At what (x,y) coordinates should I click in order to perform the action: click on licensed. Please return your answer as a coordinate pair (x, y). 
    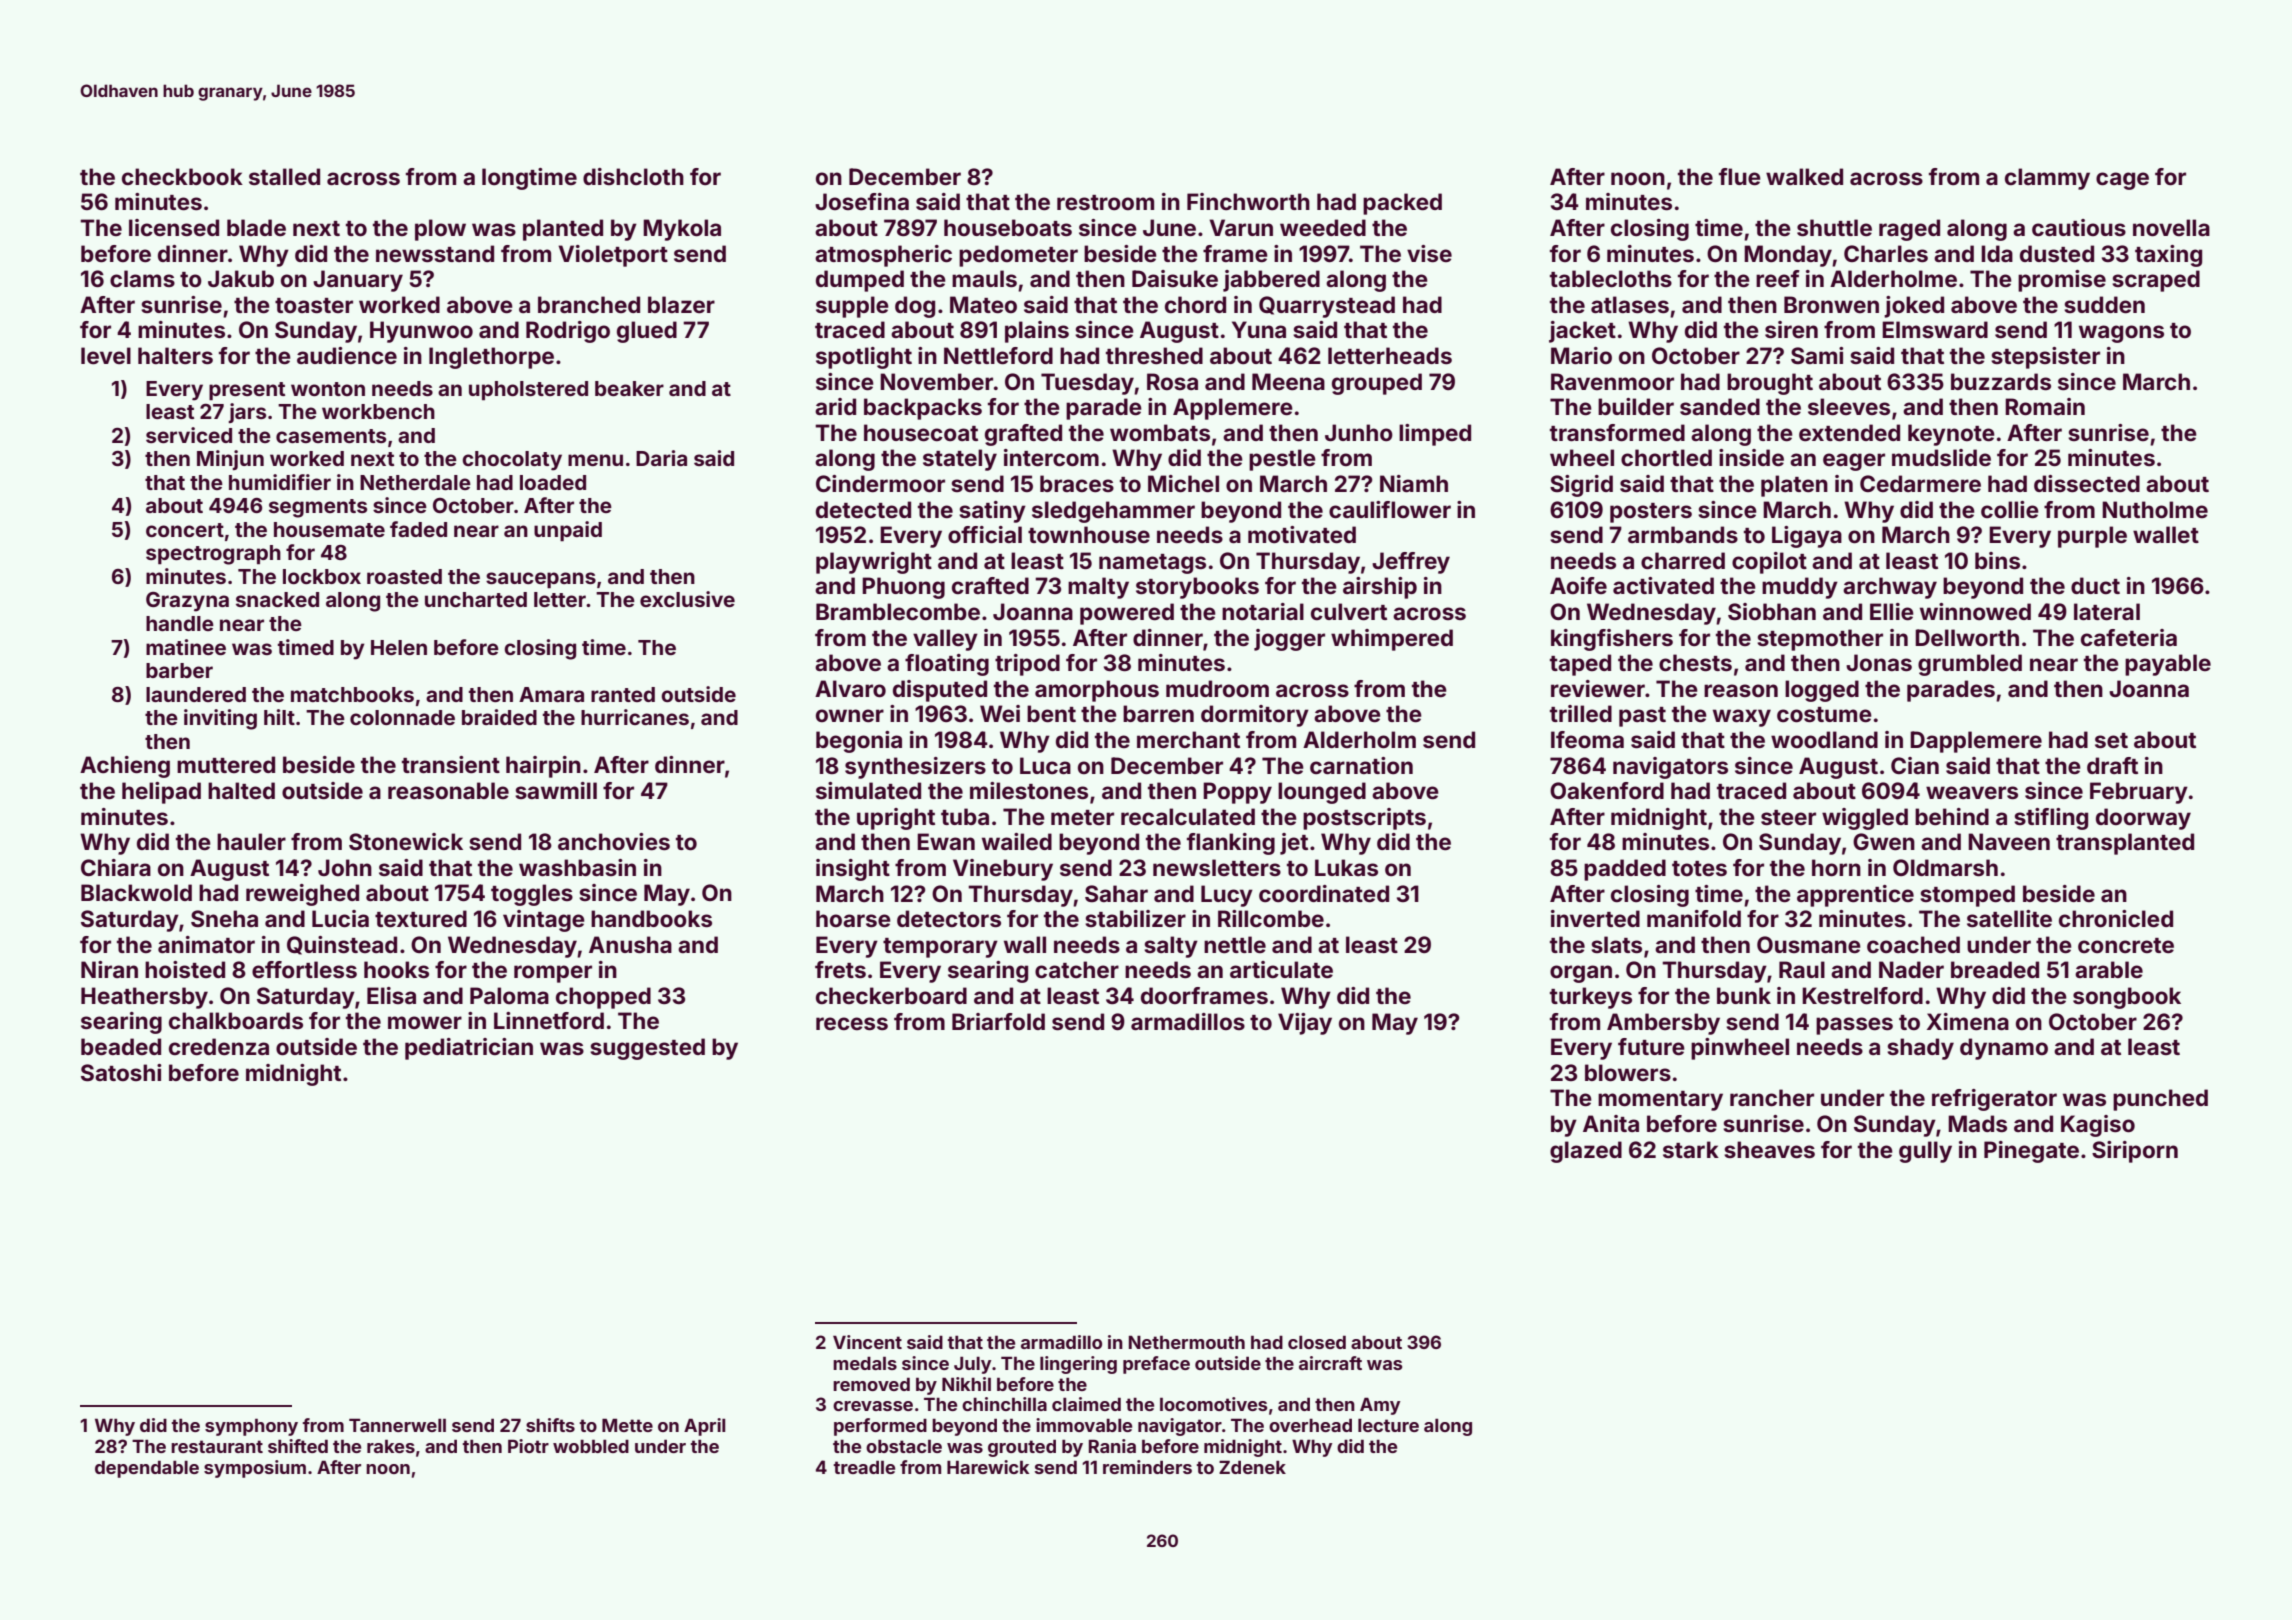
    Looking at the image, I should click on (174, 227).
